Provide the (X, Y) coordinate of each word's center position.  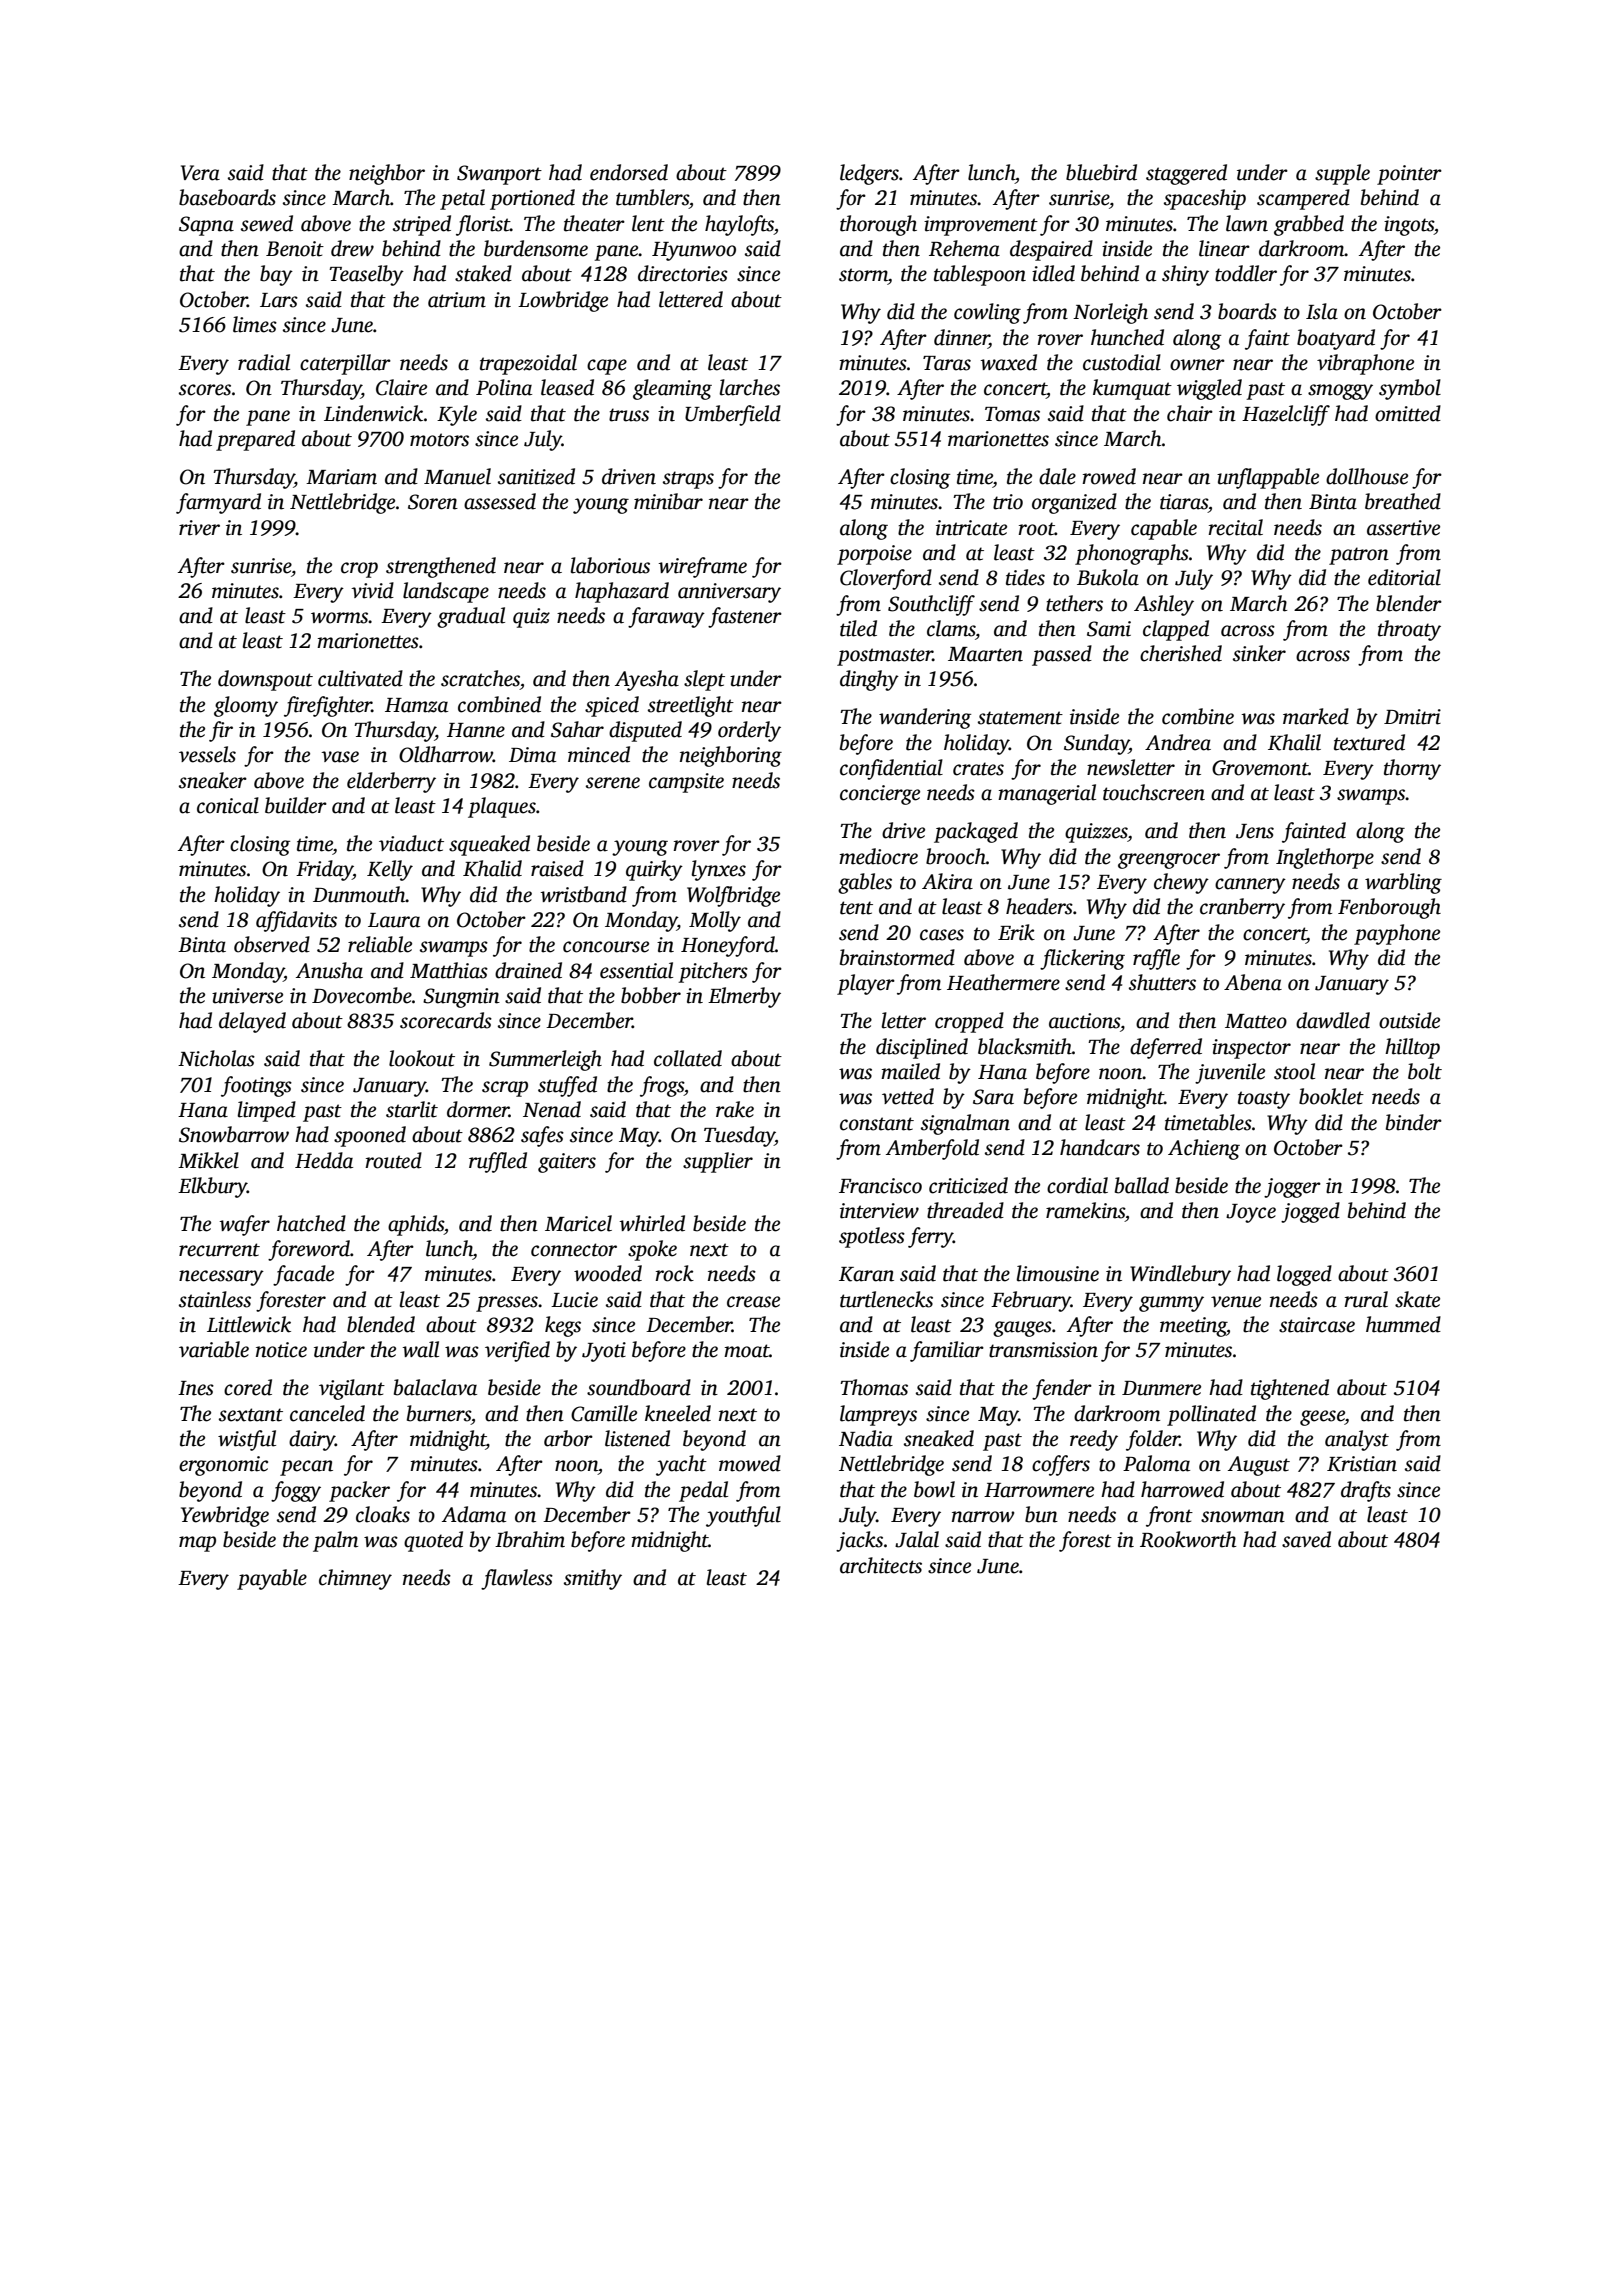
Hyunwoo (694, 251)
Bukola (1108, 577)
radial (264, 362)
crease (753, 1302)
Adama (474, 1514)
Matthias (449, 970)
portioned (532, 199)
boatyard (1336, 339)
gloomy (246, 706)
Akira (947, 881)
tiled (858, 628)
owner (1197, 365)
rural (1366, 1299)
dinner (961, 337)
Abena (1253, 982)
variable (214, 1349)
